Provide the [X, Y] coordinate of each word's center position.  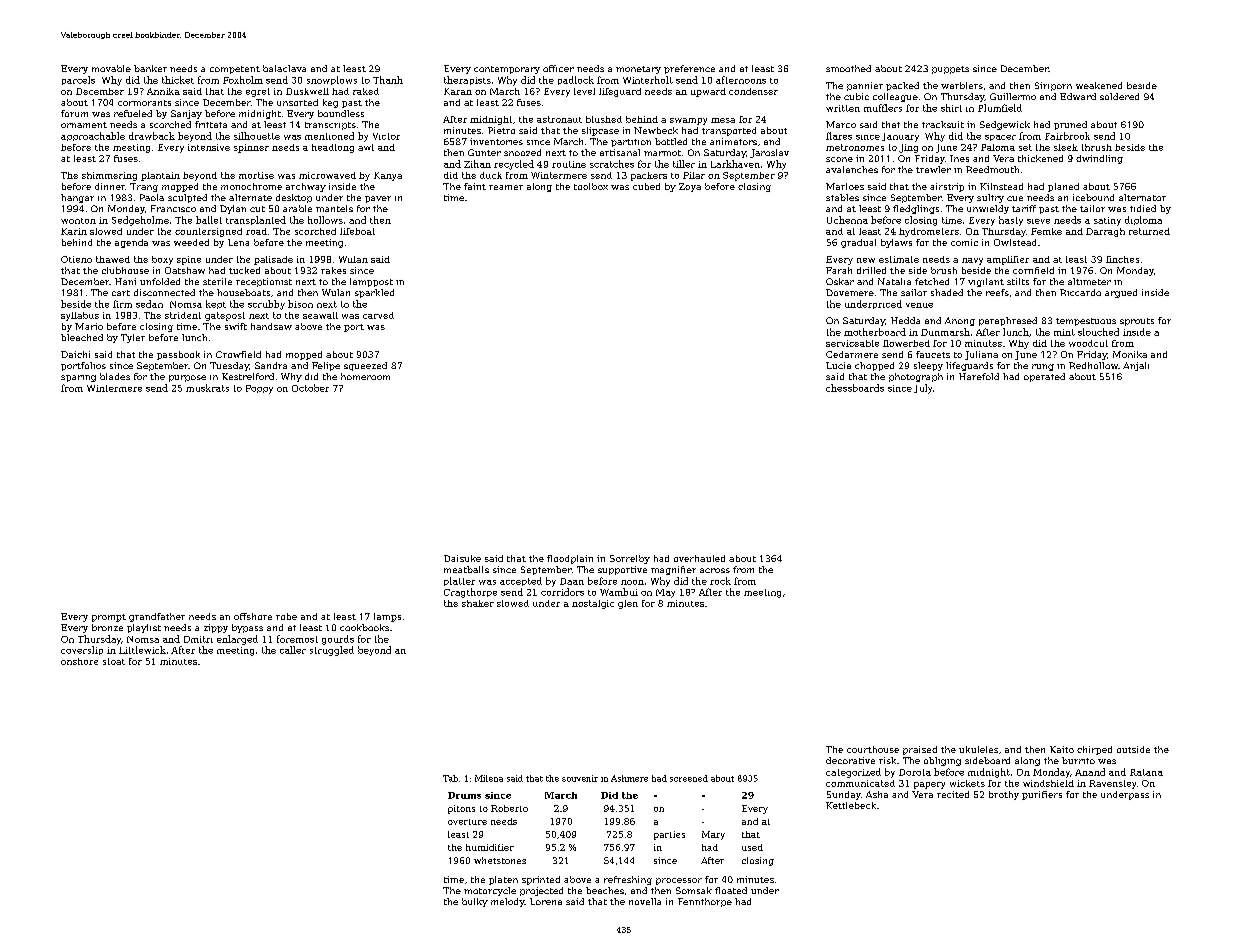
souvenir [580, 778]
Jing [908, 148]
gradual [858, 243]
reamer [506, 187]
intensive [209, 147]
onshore [79, 661]
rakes [333, 270]
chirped [1094, 750]
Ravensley [1112, 784]
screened [689, 778]
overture [467, 822]
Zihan [477, 164]
